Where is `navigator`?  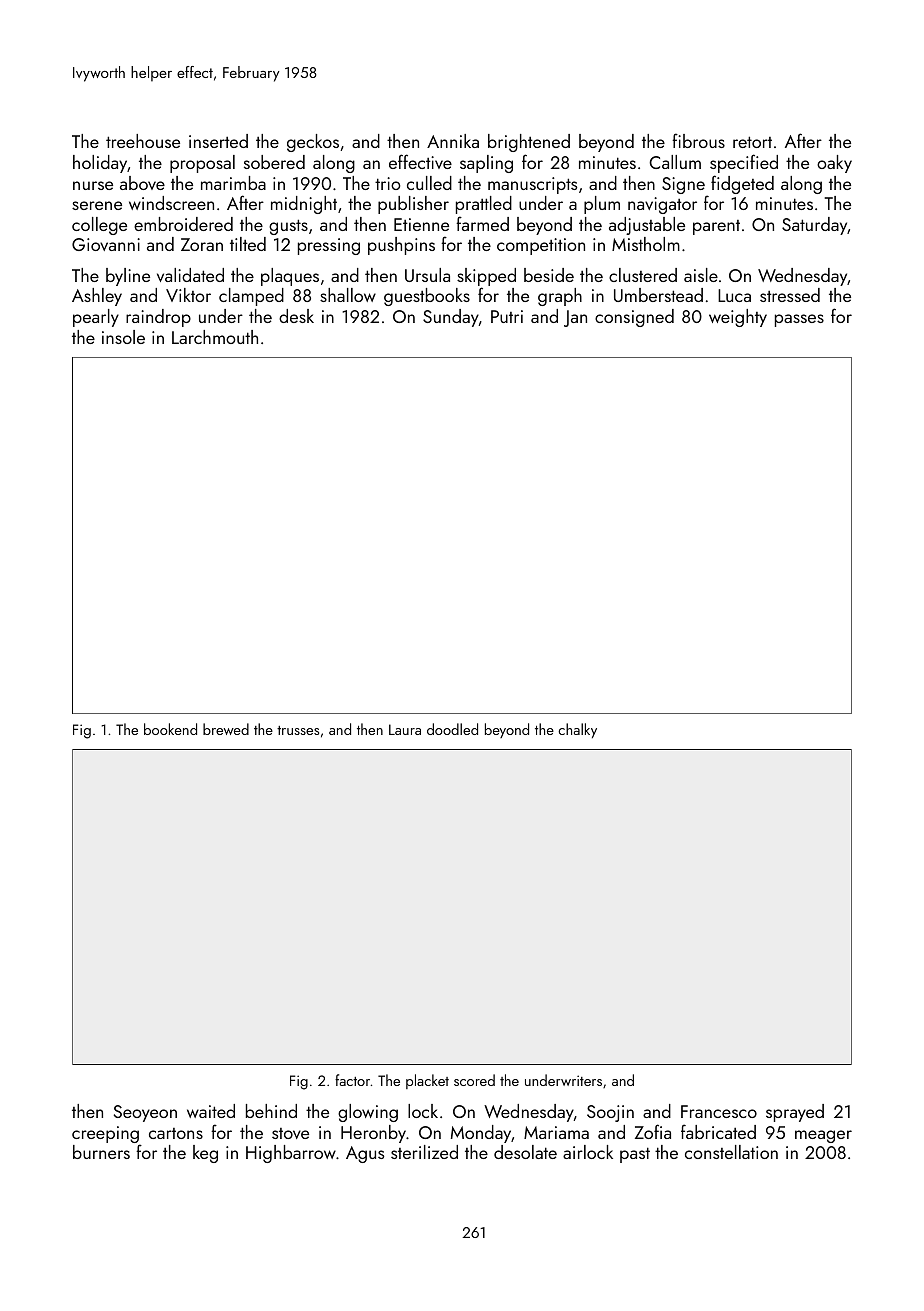 navigator is located at coordinates (662, 205).
